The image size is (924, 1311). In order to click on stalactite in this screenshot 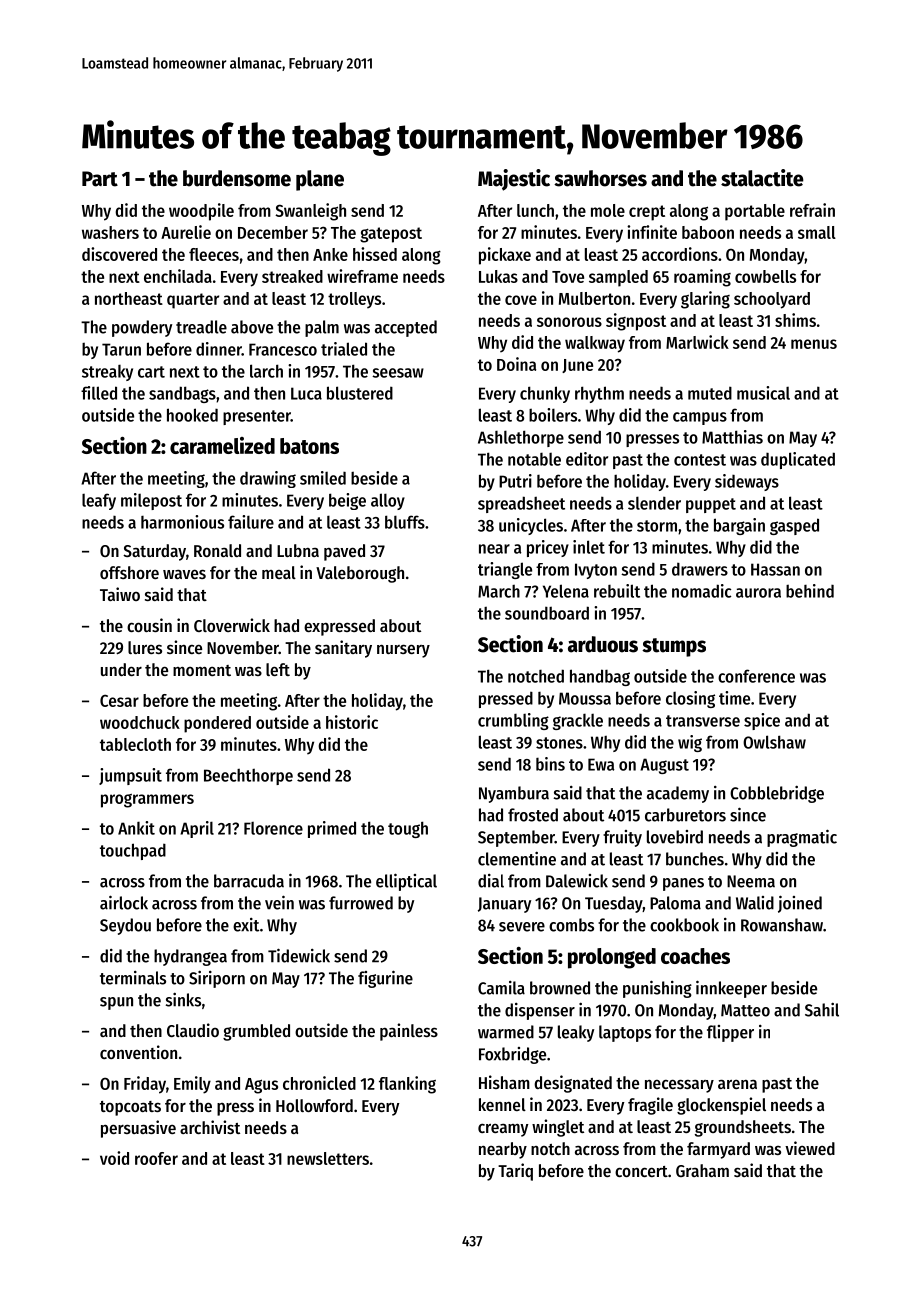, I will do `click(762, 178)`.
